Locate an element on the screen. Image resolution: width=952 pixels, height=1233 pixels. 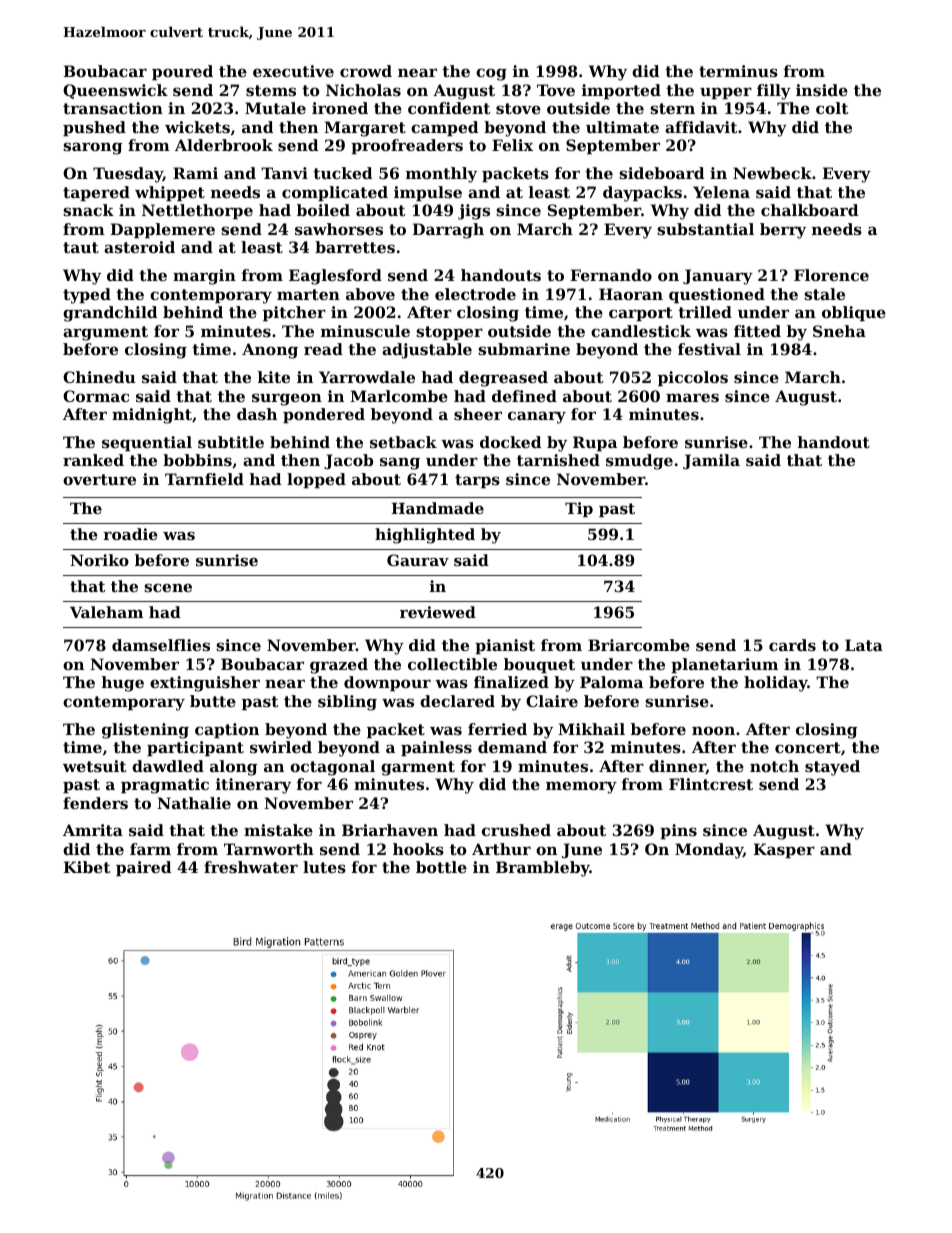
inside is located at coordinates (822, 90).
